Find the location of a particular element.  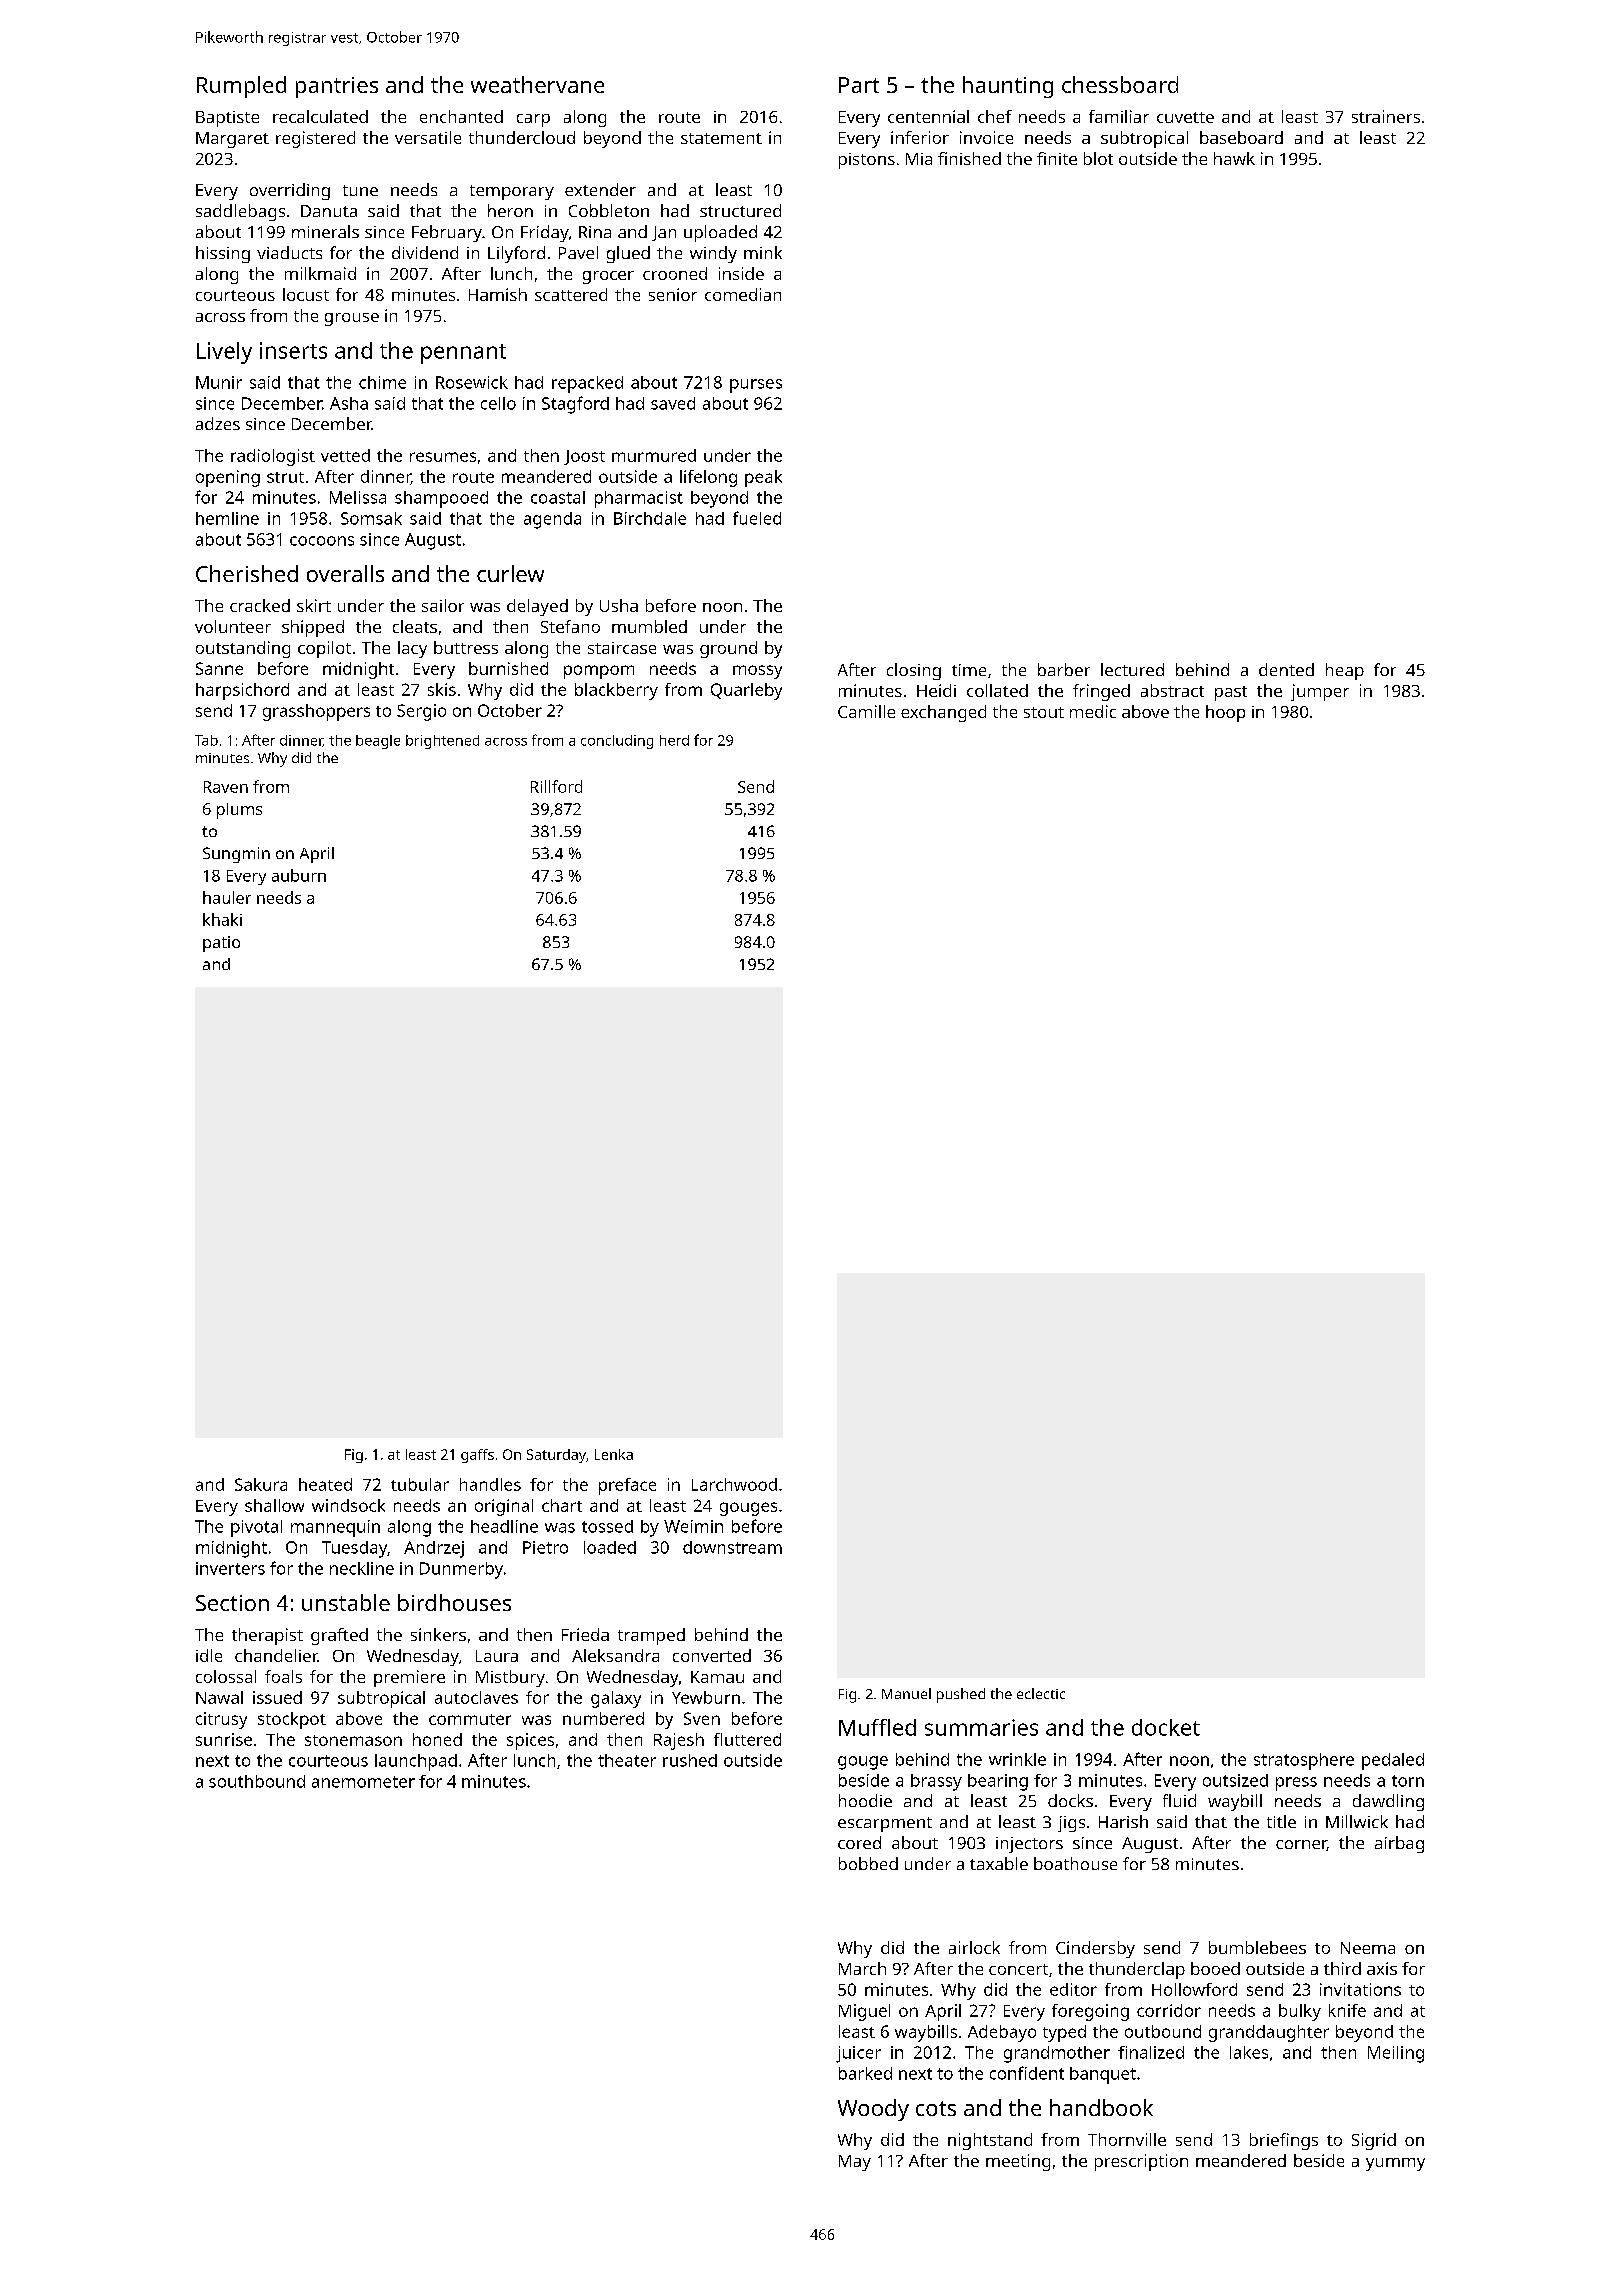

weathervane is located at coordinates (537, 84).
